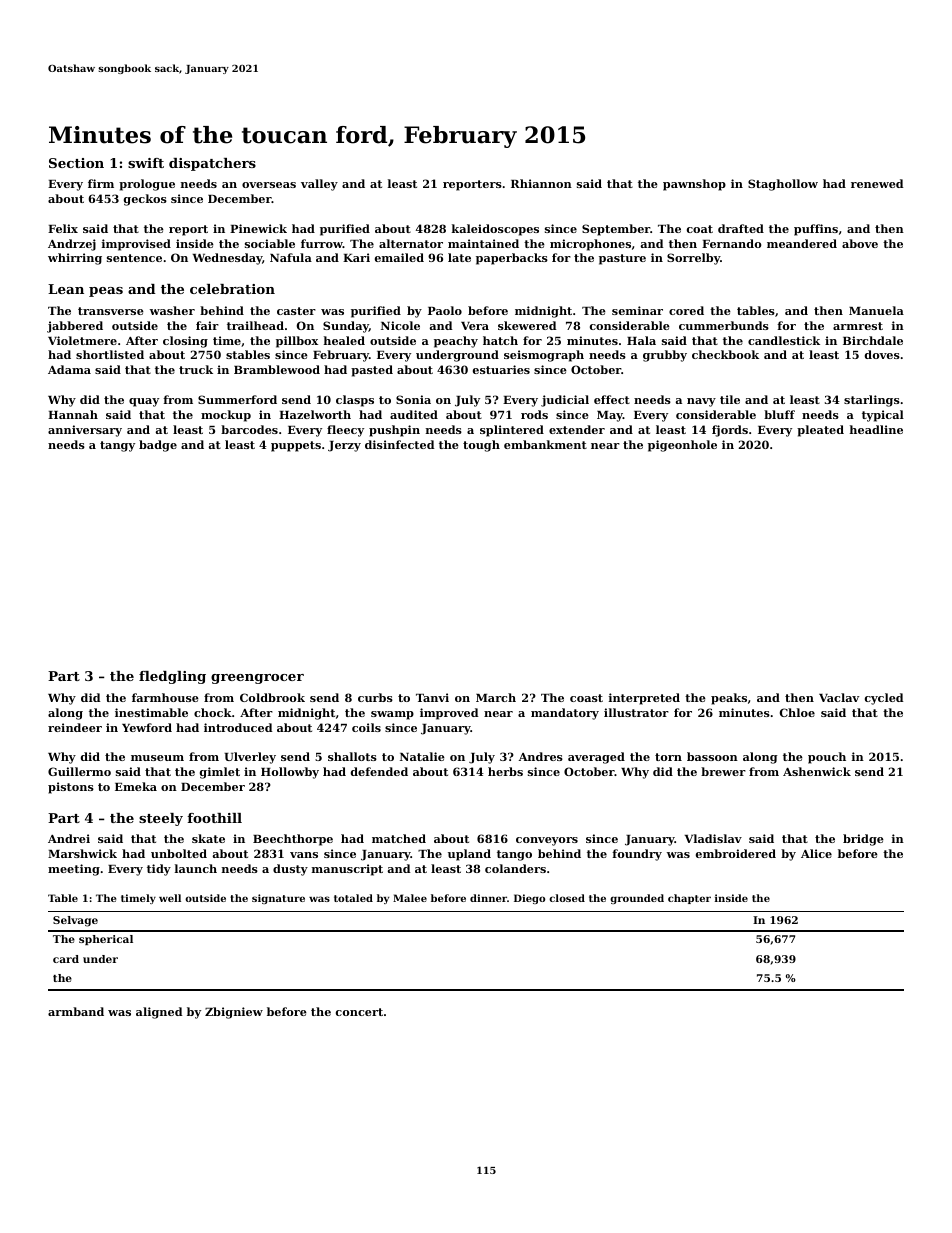  Describe the element at coordinates (612, 399) in the screenshot. I see `effect` at that location.
